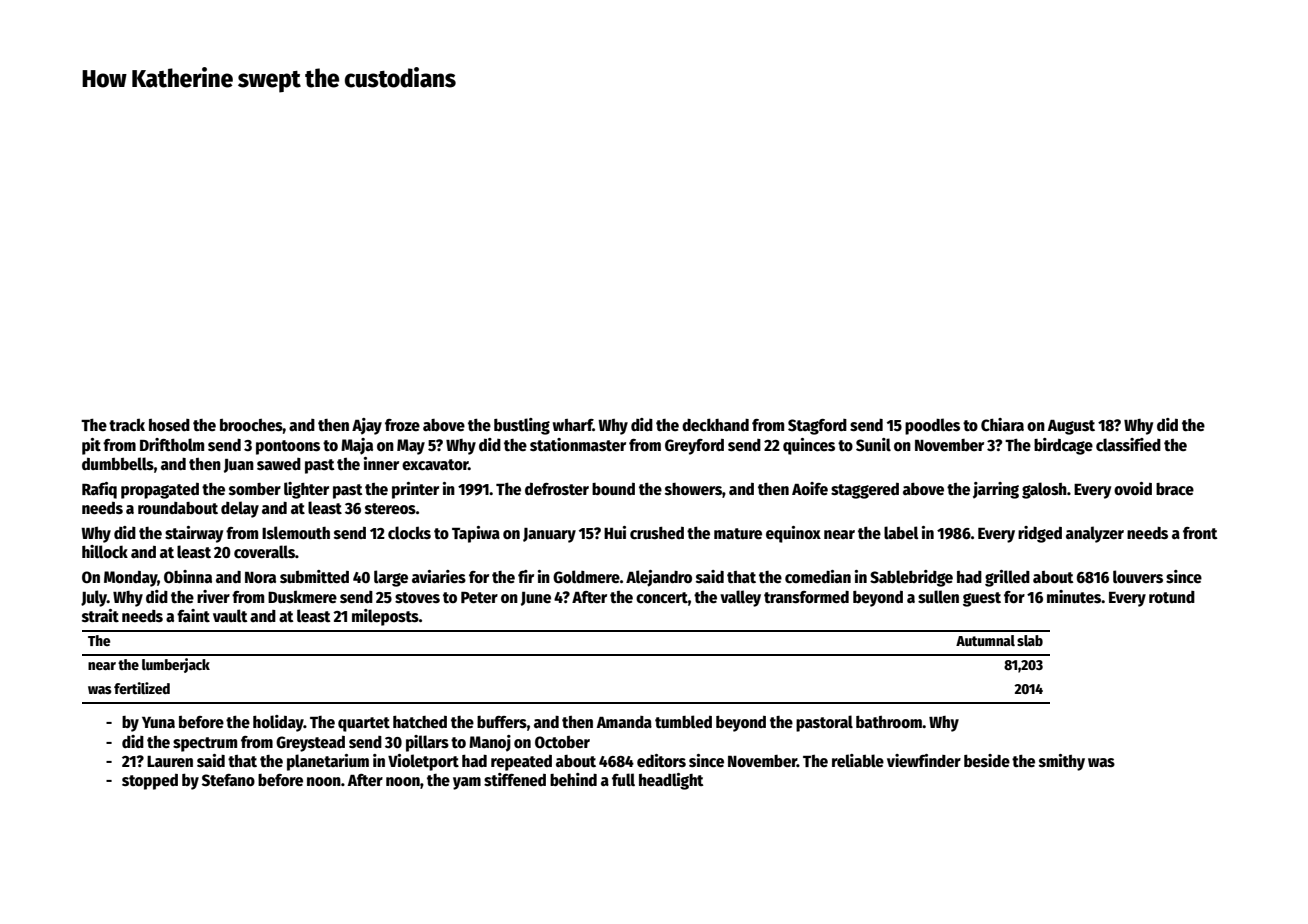 The image size is (1308, 924). What do you see at coordinates (467, 783) in the screenshot?
I see `yam` at bounding box center [467, 783].
